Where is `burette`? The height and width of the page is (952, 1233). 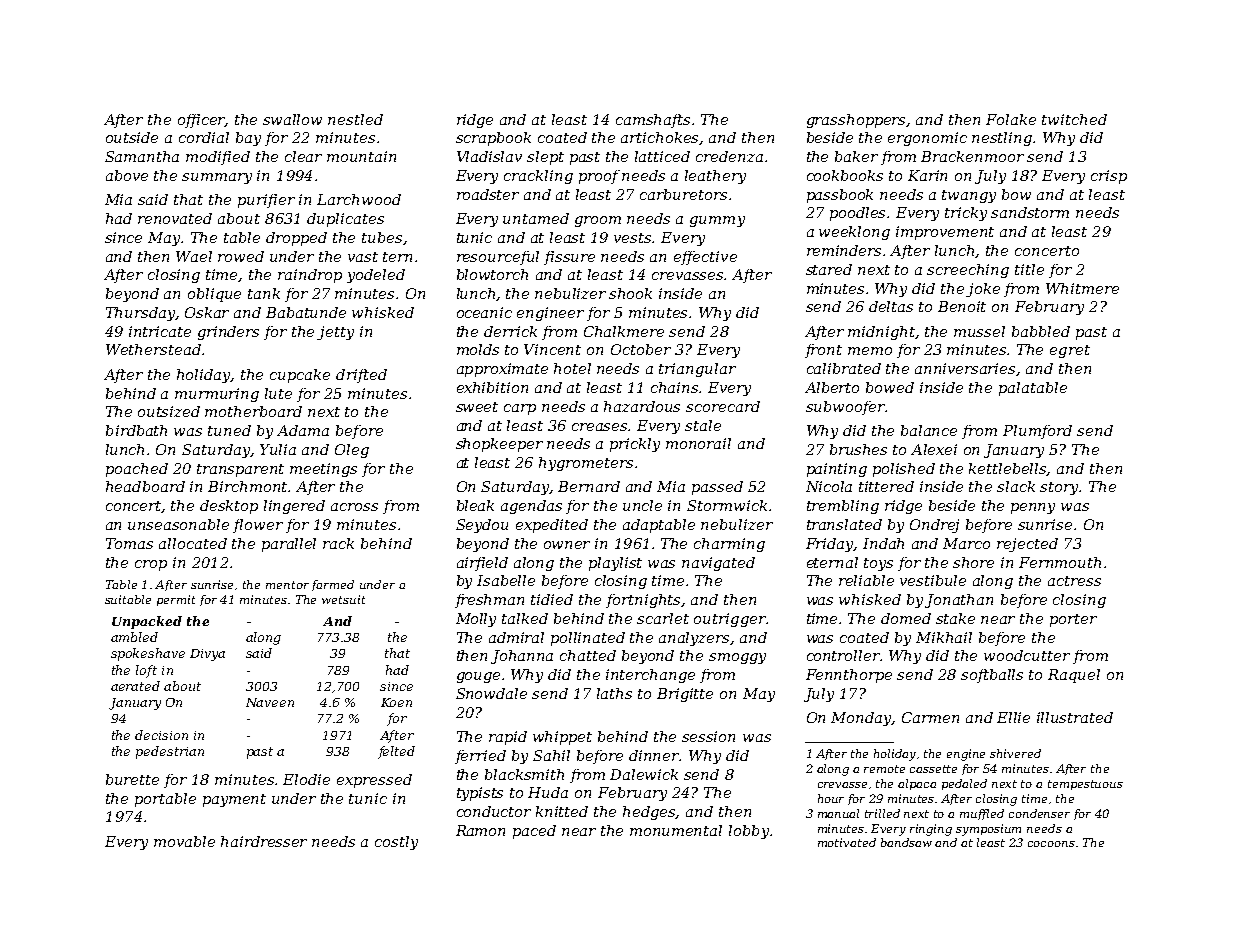 burette is located at coordinates (132, 779).
